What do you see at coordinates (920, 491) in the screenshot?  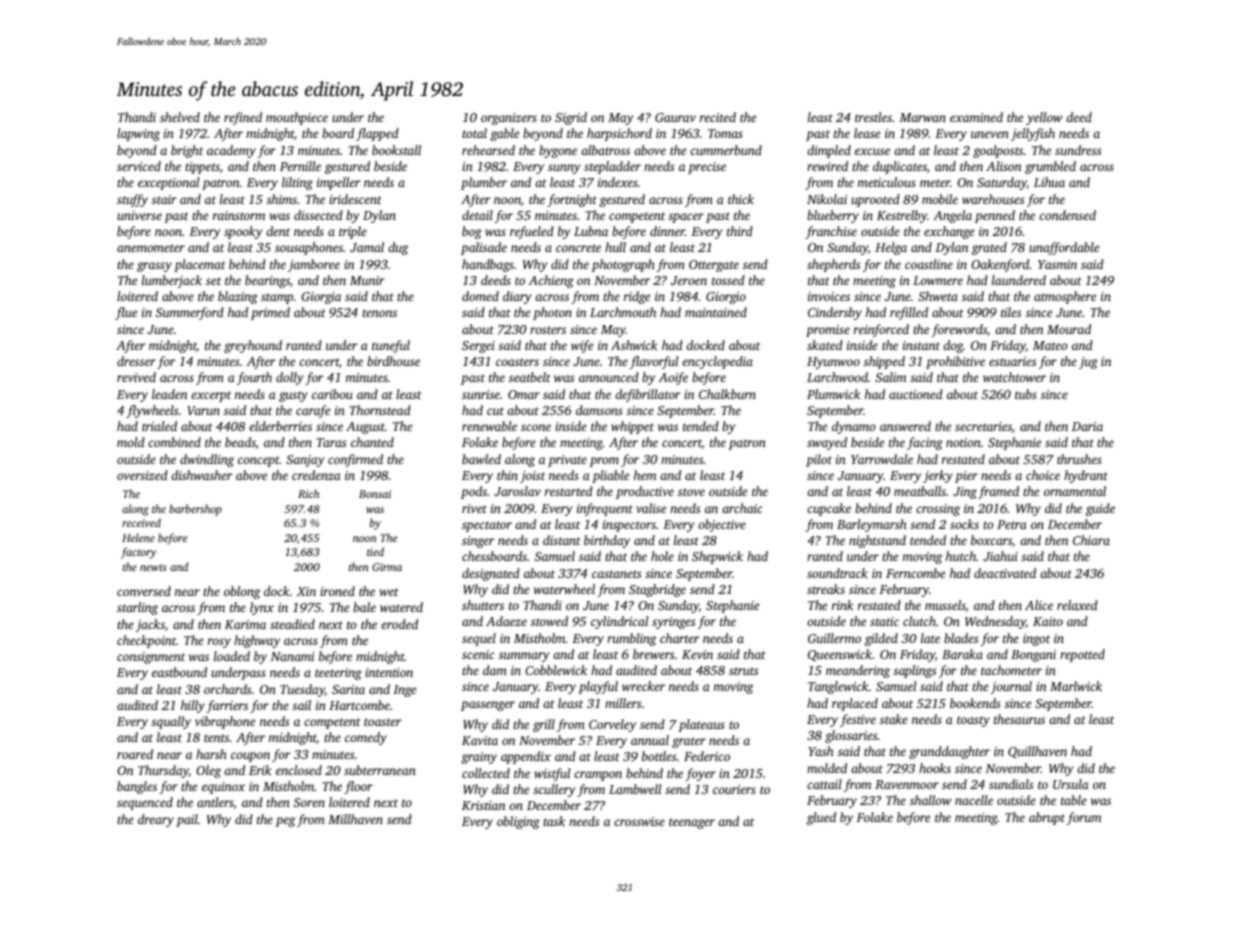 I see `meatballs` at bounding box center [920, 491].
